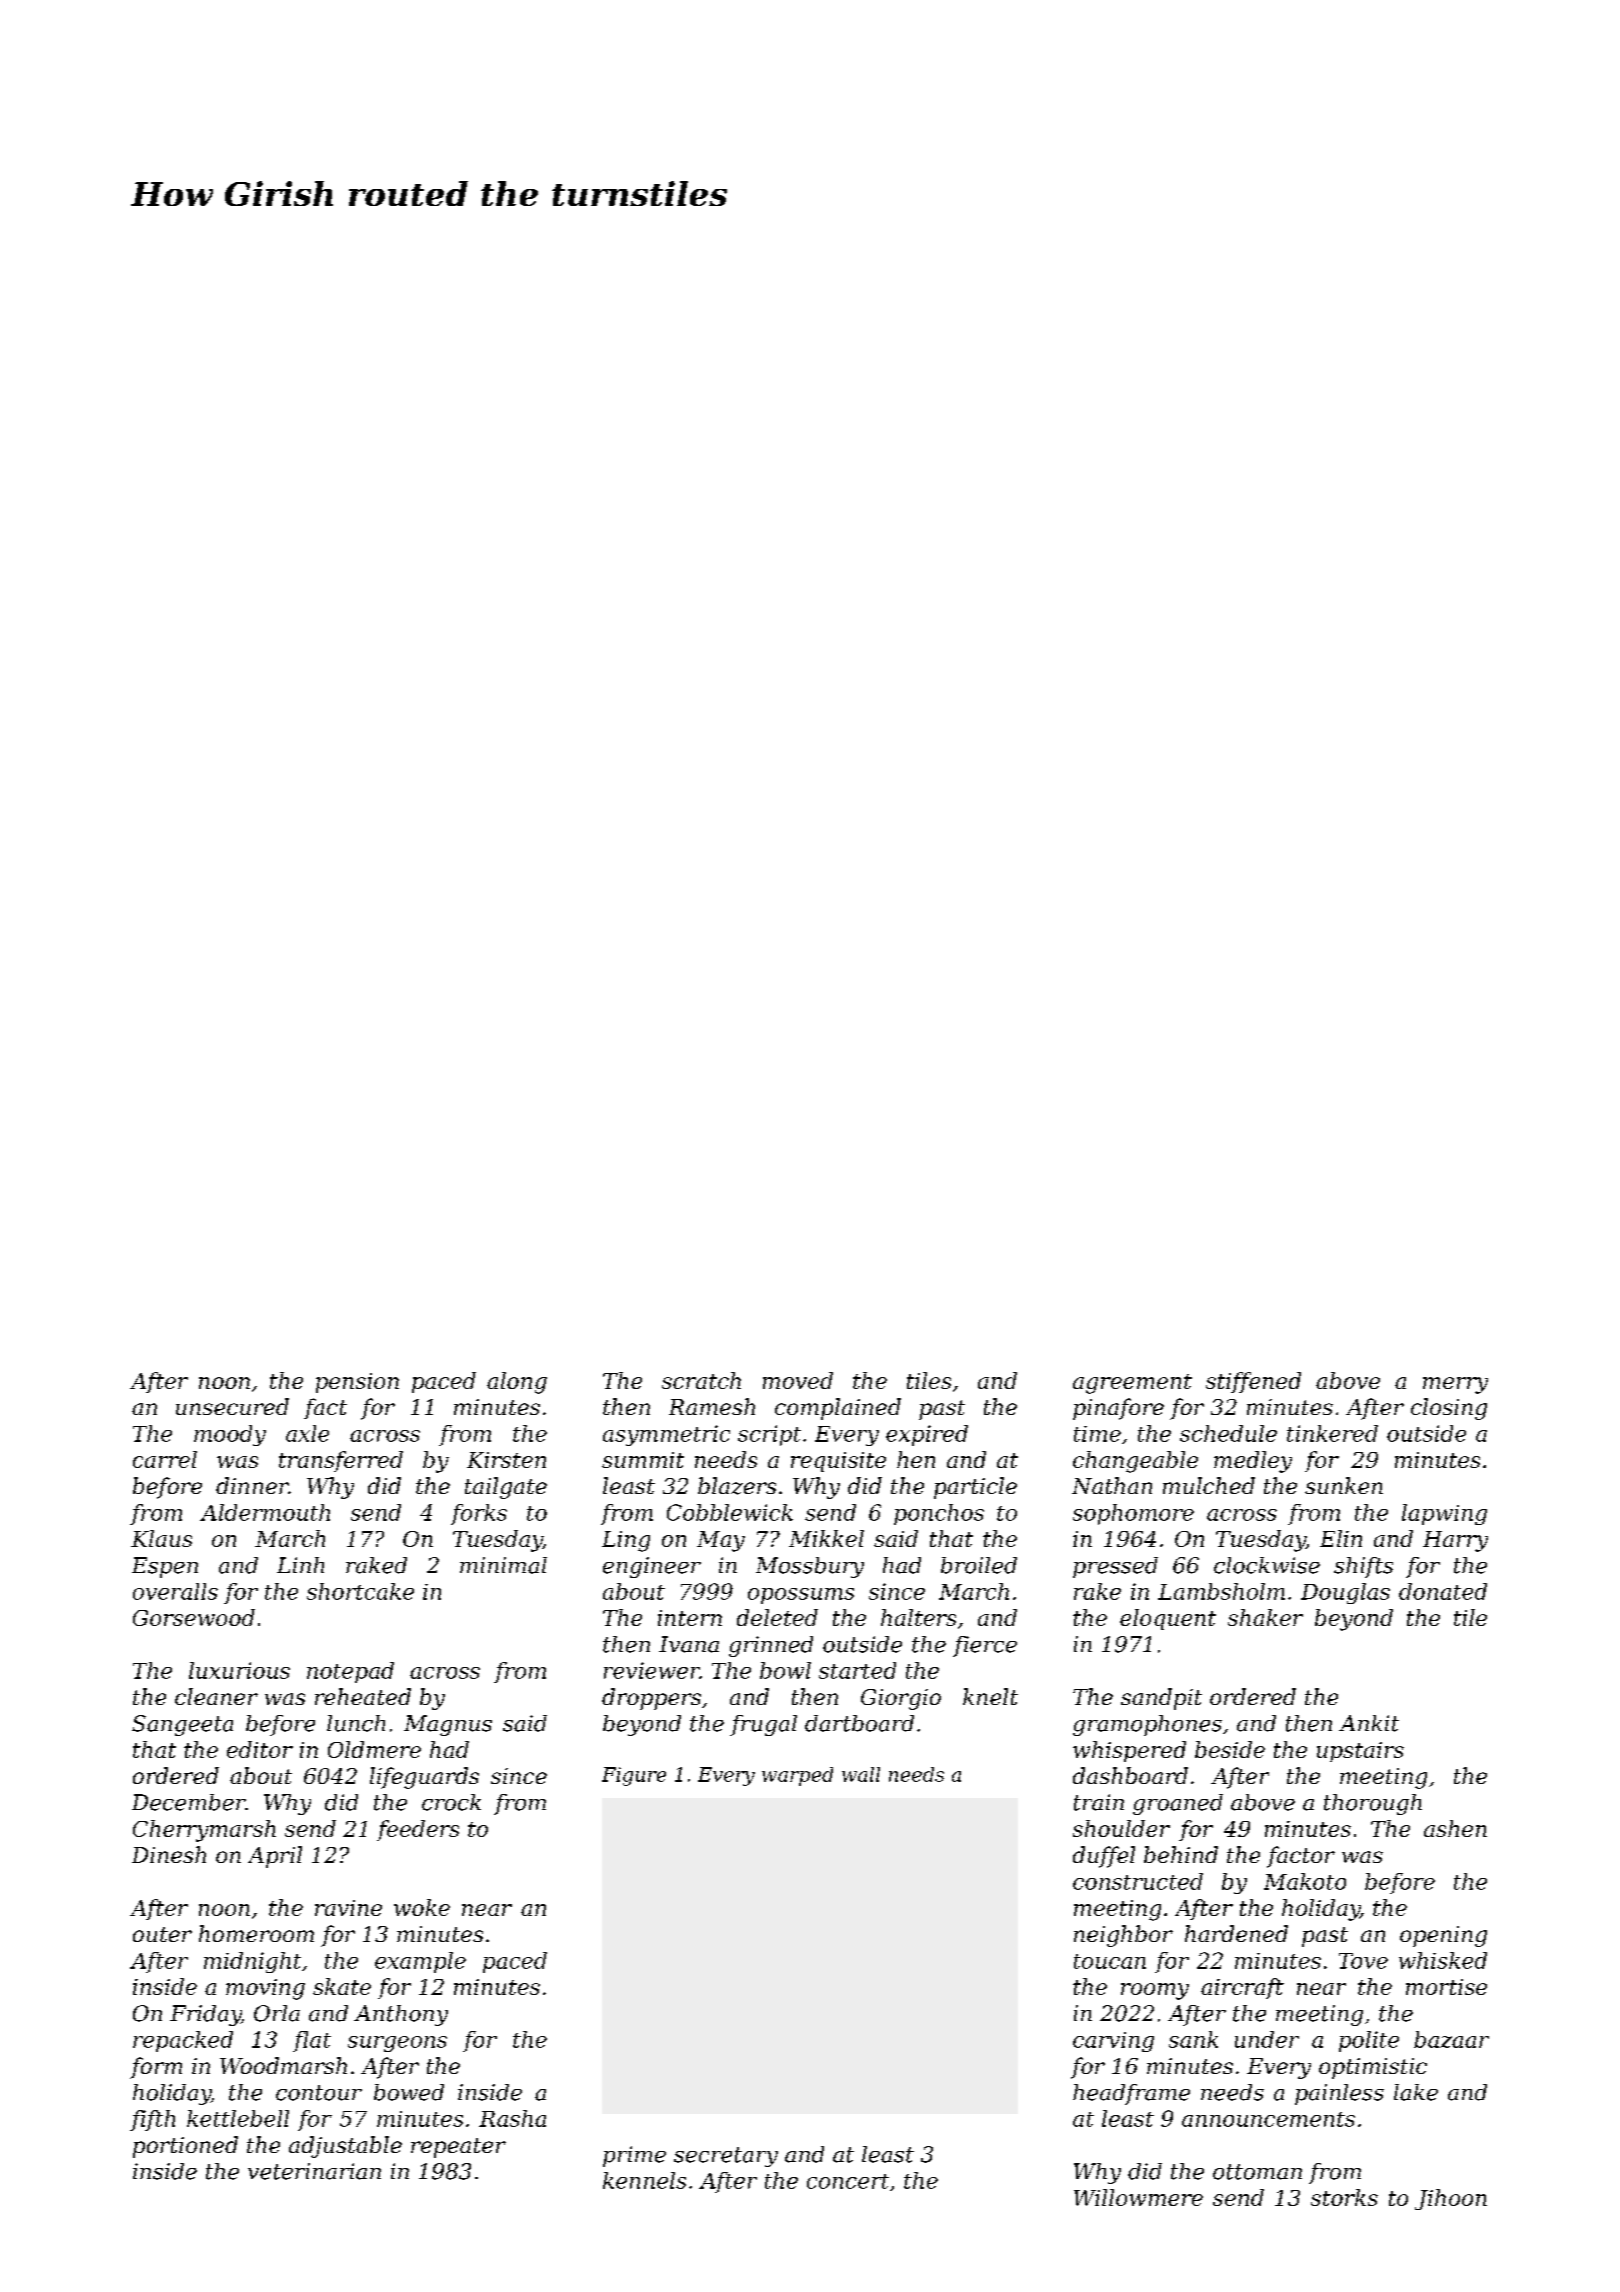  I want to click on wall, so click(861, 1774).
